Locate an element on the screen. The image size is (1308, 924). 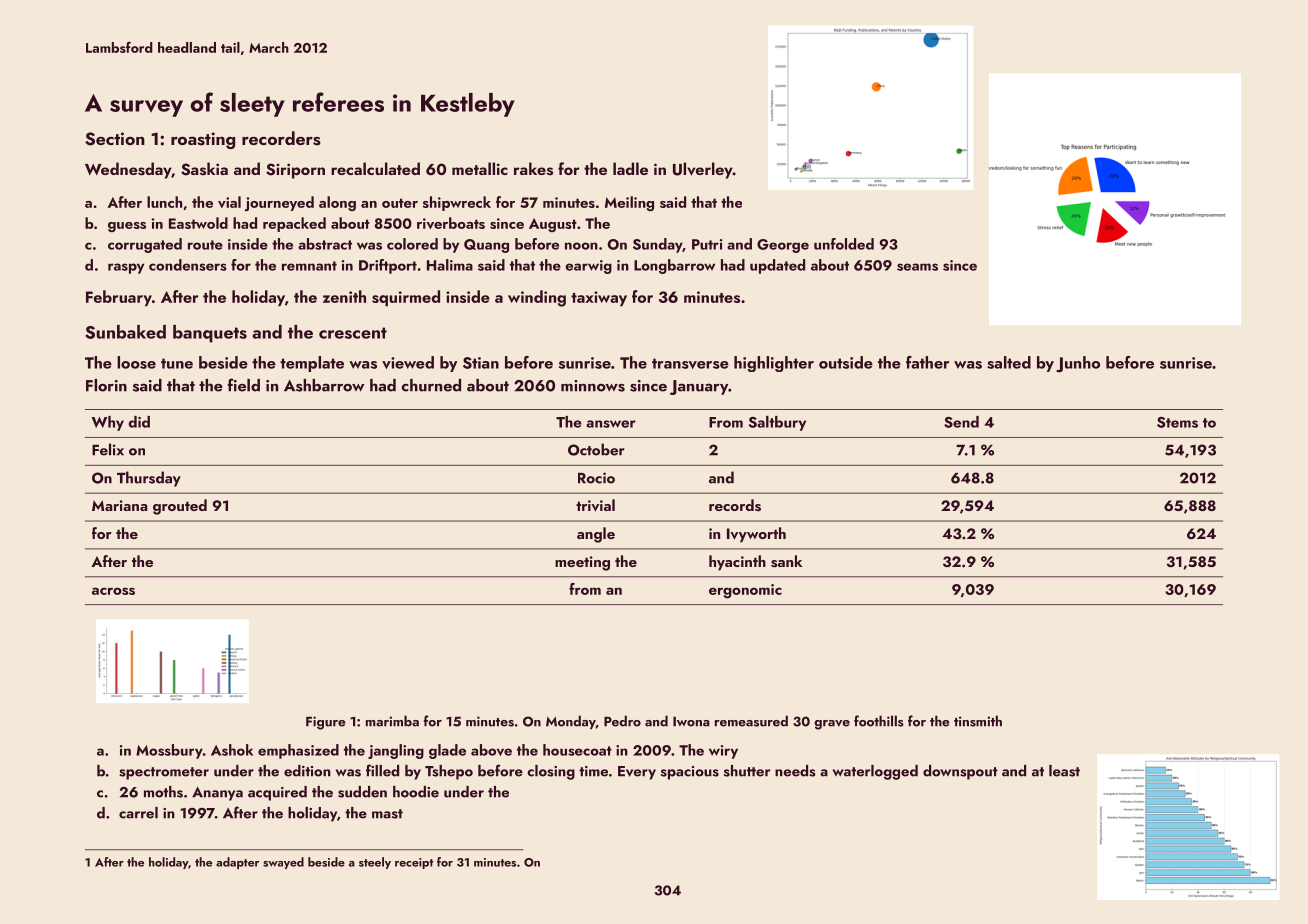
marimba is located at coordinates (392, 721).
